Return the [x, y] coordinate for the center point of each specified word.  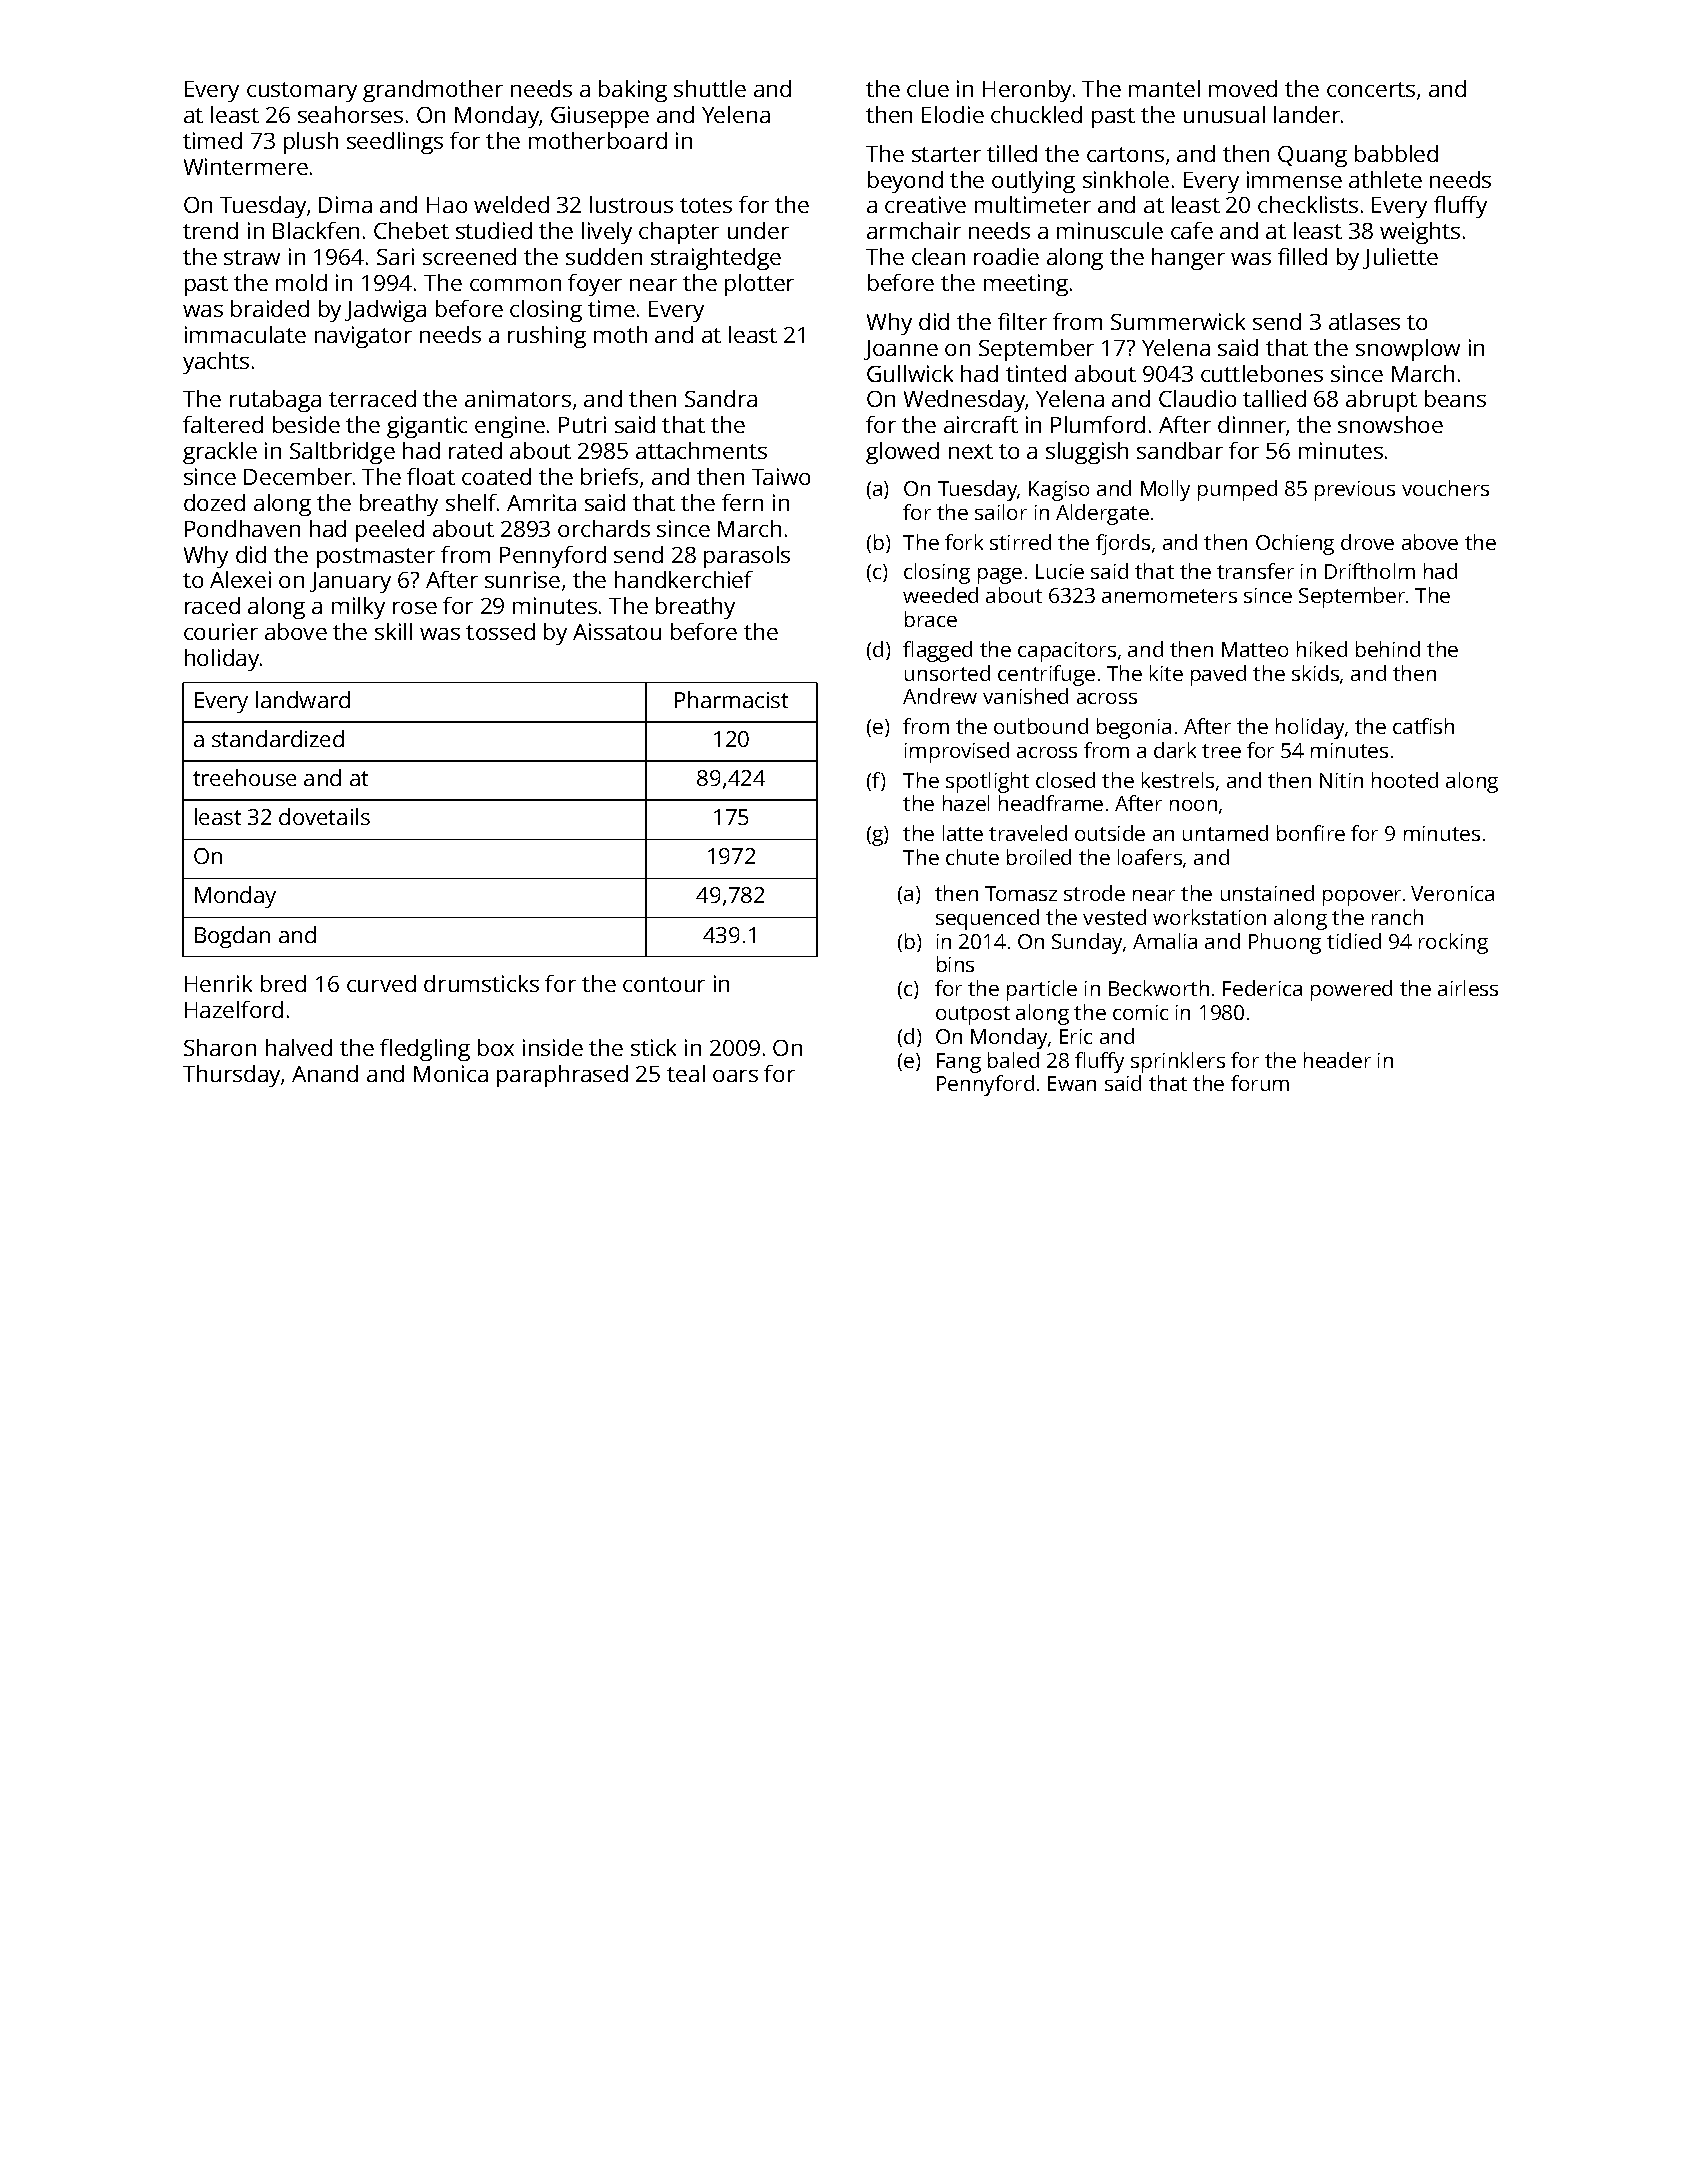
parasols [747, 557]
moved [1243, 88]
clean [938, 256]
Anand [325, 1073]
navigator [363, 337]
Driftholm [1370, 571]
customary [302, 92]
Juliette [1400, 258]
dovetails [324, 816]
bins [955, 964]
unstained [1267, 893]
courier [221, 631]
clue [928, 88]
